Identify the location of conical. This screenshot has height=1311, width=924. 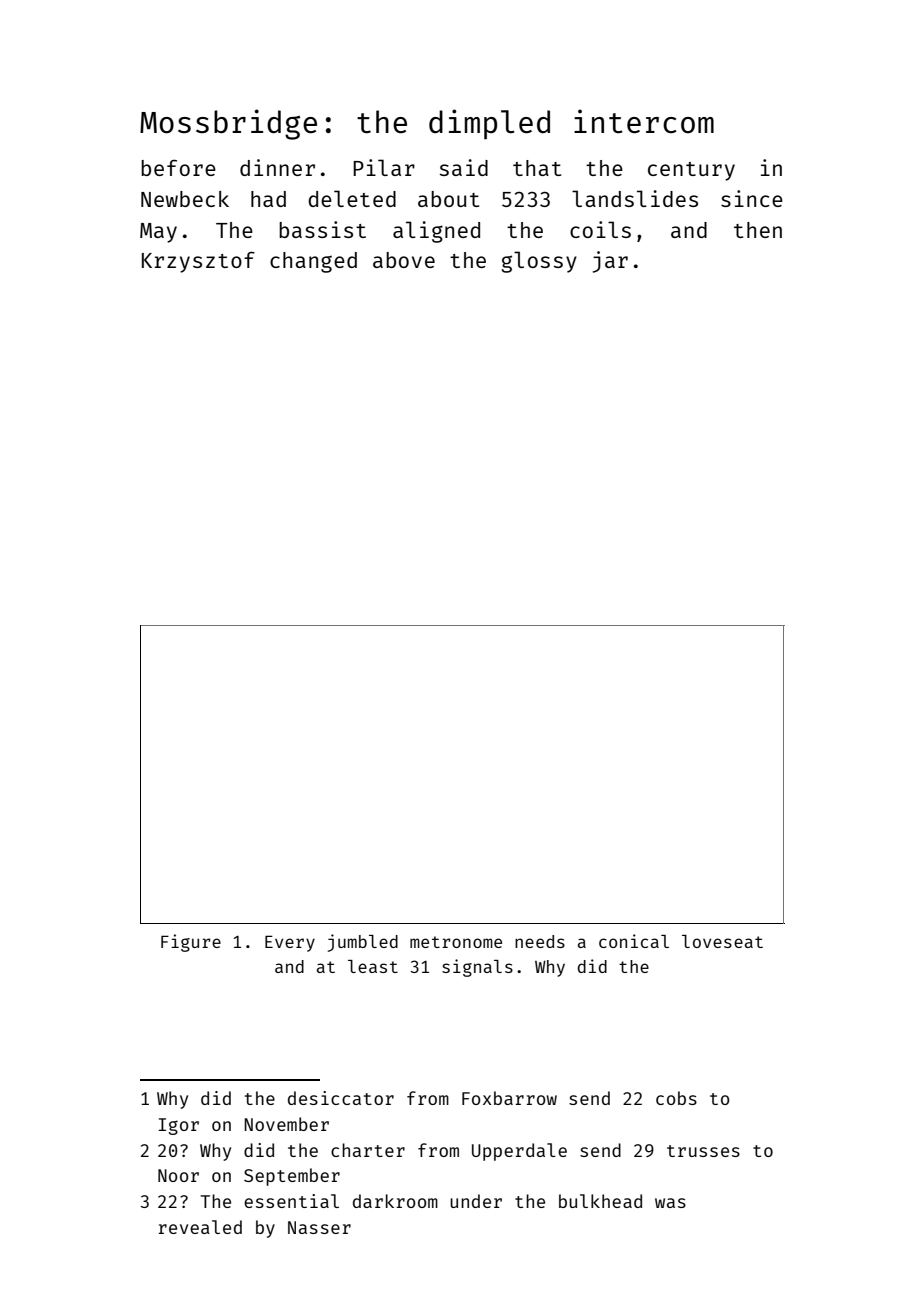
(634, 941).
